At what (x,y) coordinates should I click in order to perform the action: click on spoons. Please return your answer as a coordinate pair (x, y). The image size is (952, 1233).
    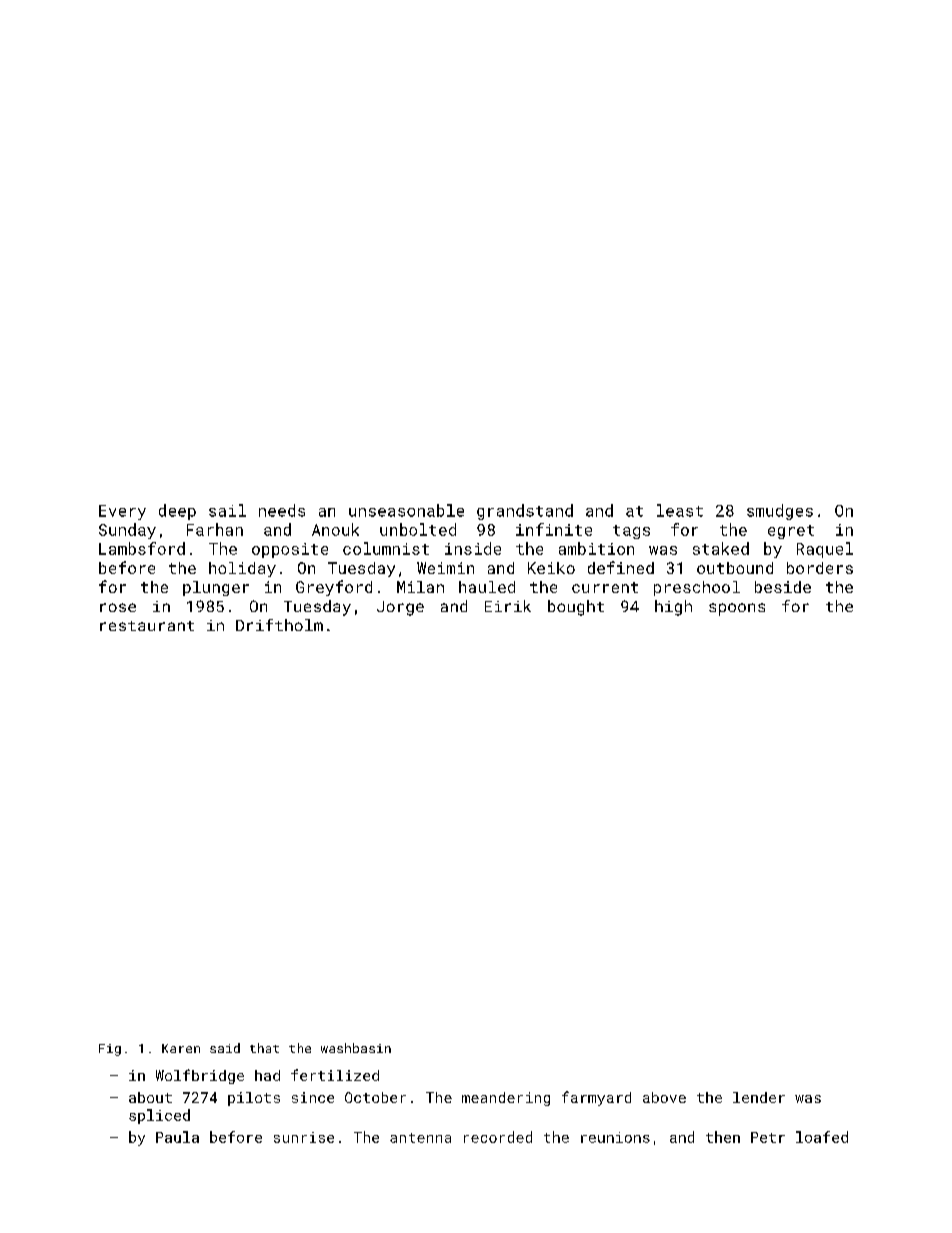
    Looking at the image, I should click on (737, 609).
